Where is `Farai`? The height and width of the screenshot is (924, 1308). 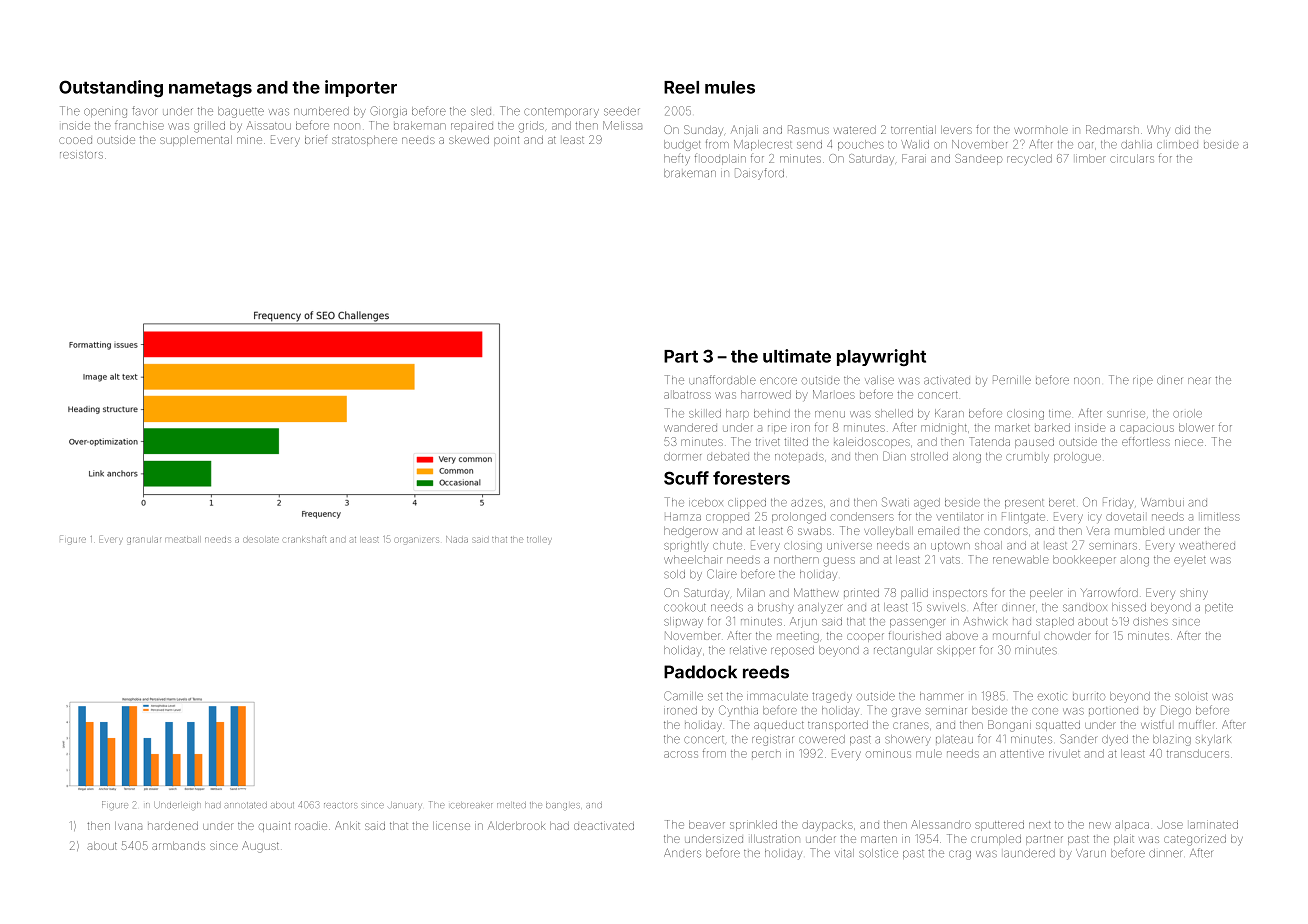
Farai is located at coordinates (914, 158).
